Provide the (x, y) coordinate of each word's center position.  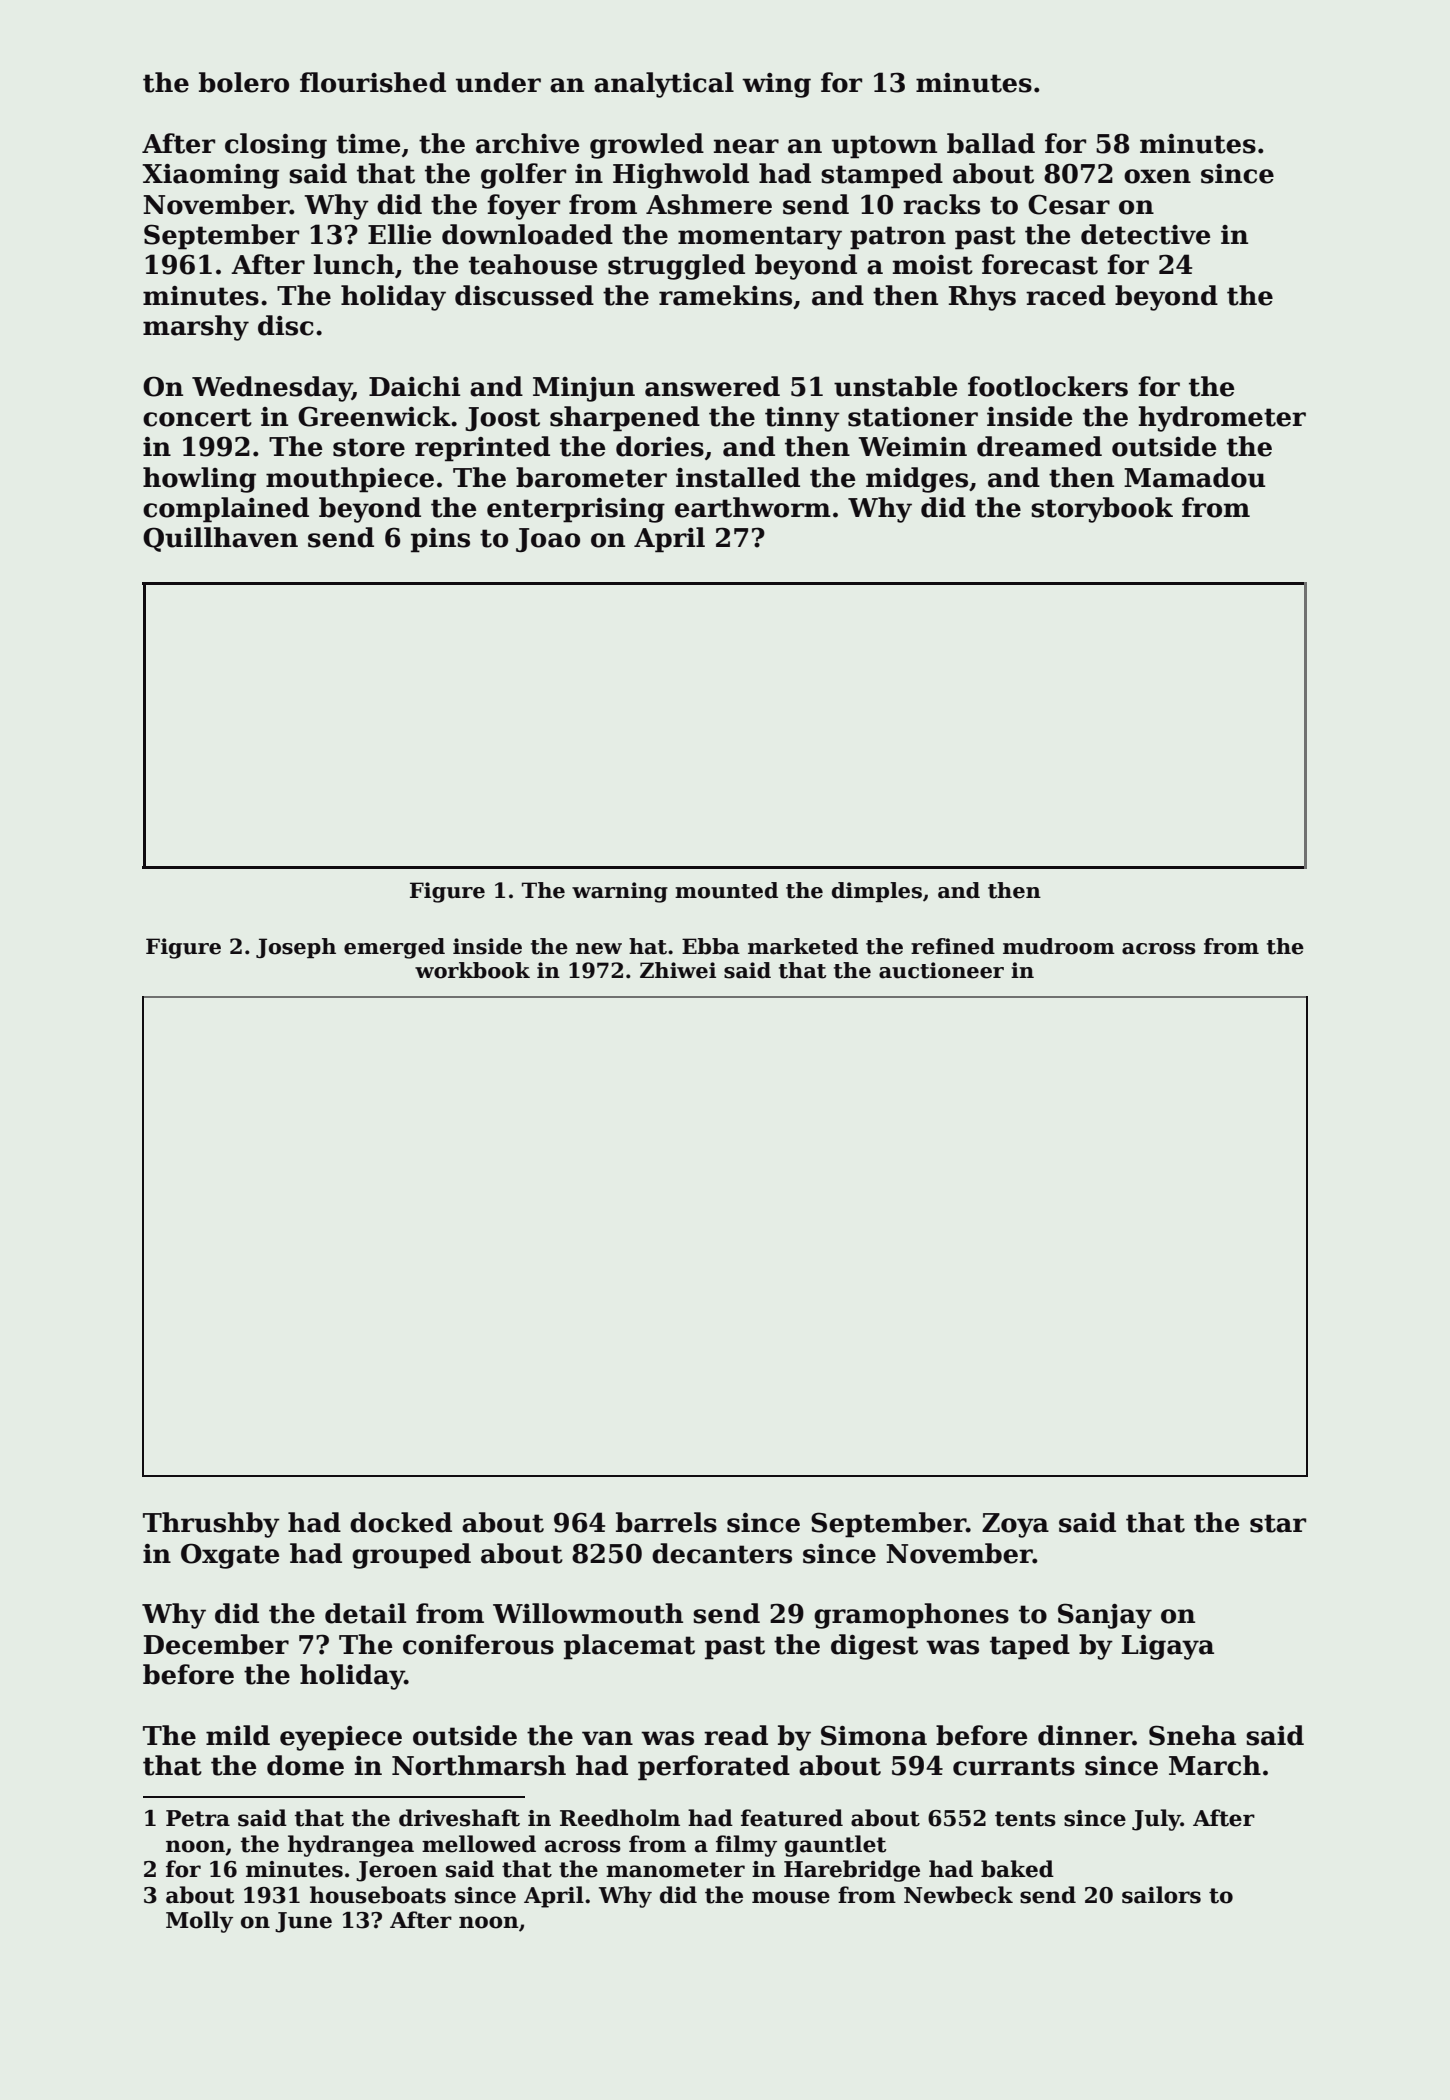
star (1278, 1523)
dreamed (1039, 446)
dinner (1085, 1735)
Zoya (1015, 1525)
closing (276, 146)
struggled (676, 267)
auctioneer (941, 970)
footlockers (1048, 386)
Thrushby (211, 1525)
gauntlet (835, 1846)
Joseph (296, 948)
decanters (722, 1553)
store (369, 447)
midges (917, 480)
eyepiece (341, 1738)
